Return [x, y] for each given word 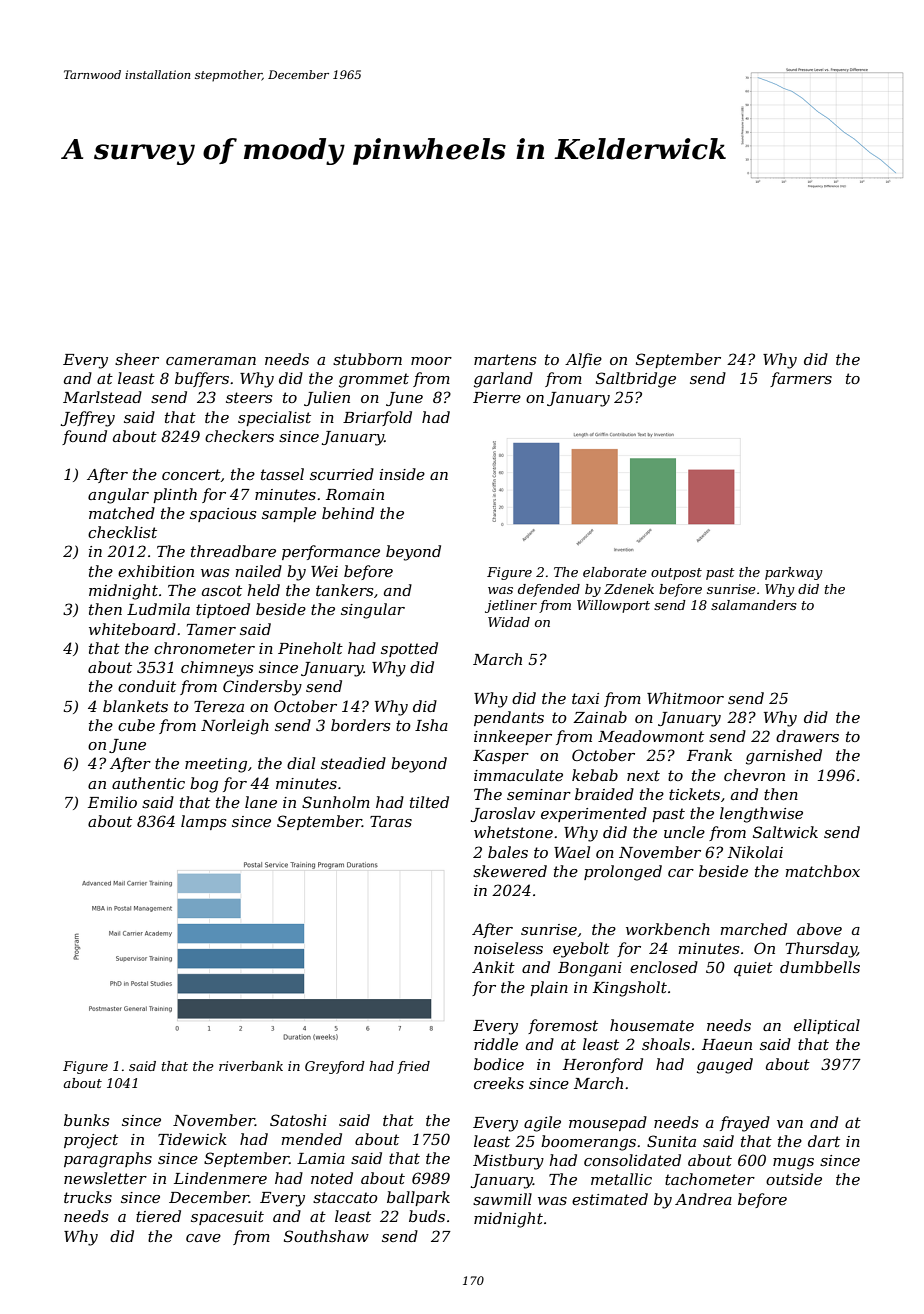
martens [505, 359]
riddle [496, 1044]
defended [549, 590]
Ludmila [158, 609]
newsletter [105, 1178]
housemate [652, 1025]
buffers [202, 379]
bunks [86, 1120]
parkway [794, 573]
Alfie [583, 360]
